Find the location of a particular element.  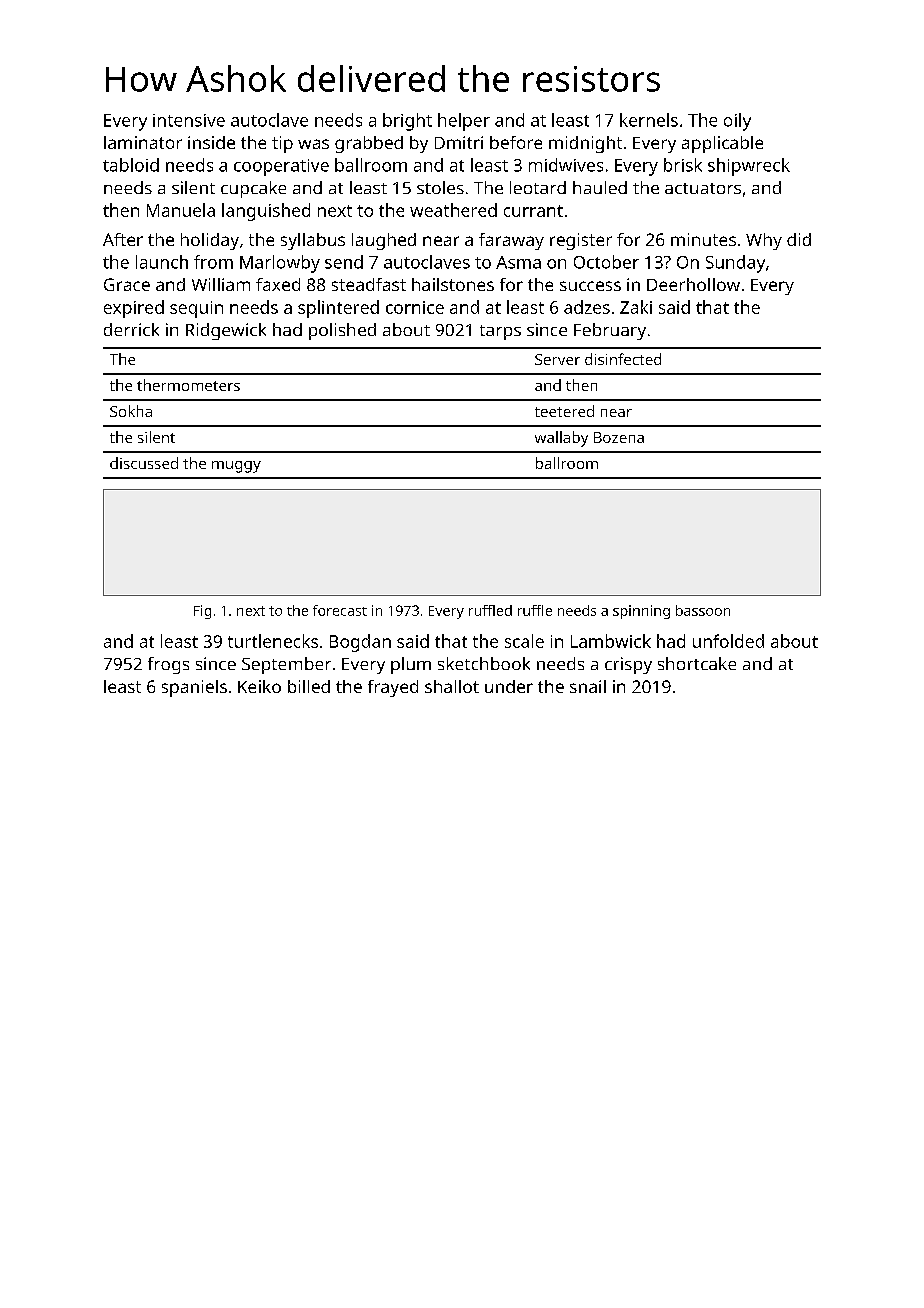

cooperative is located at coordinates (281, 167).
